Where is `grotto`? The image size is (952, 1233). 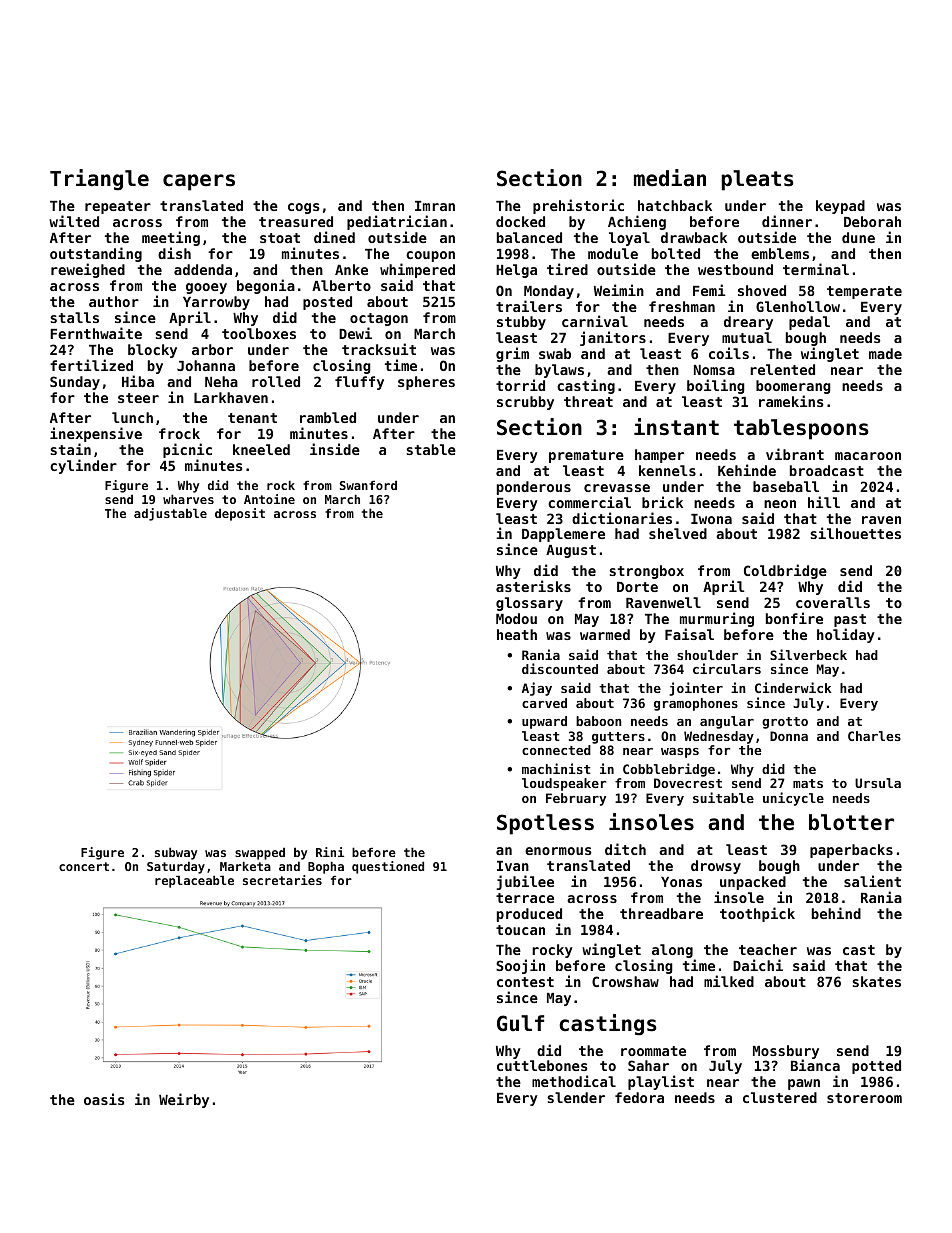 grotto is located at coordinates (785, 723).
